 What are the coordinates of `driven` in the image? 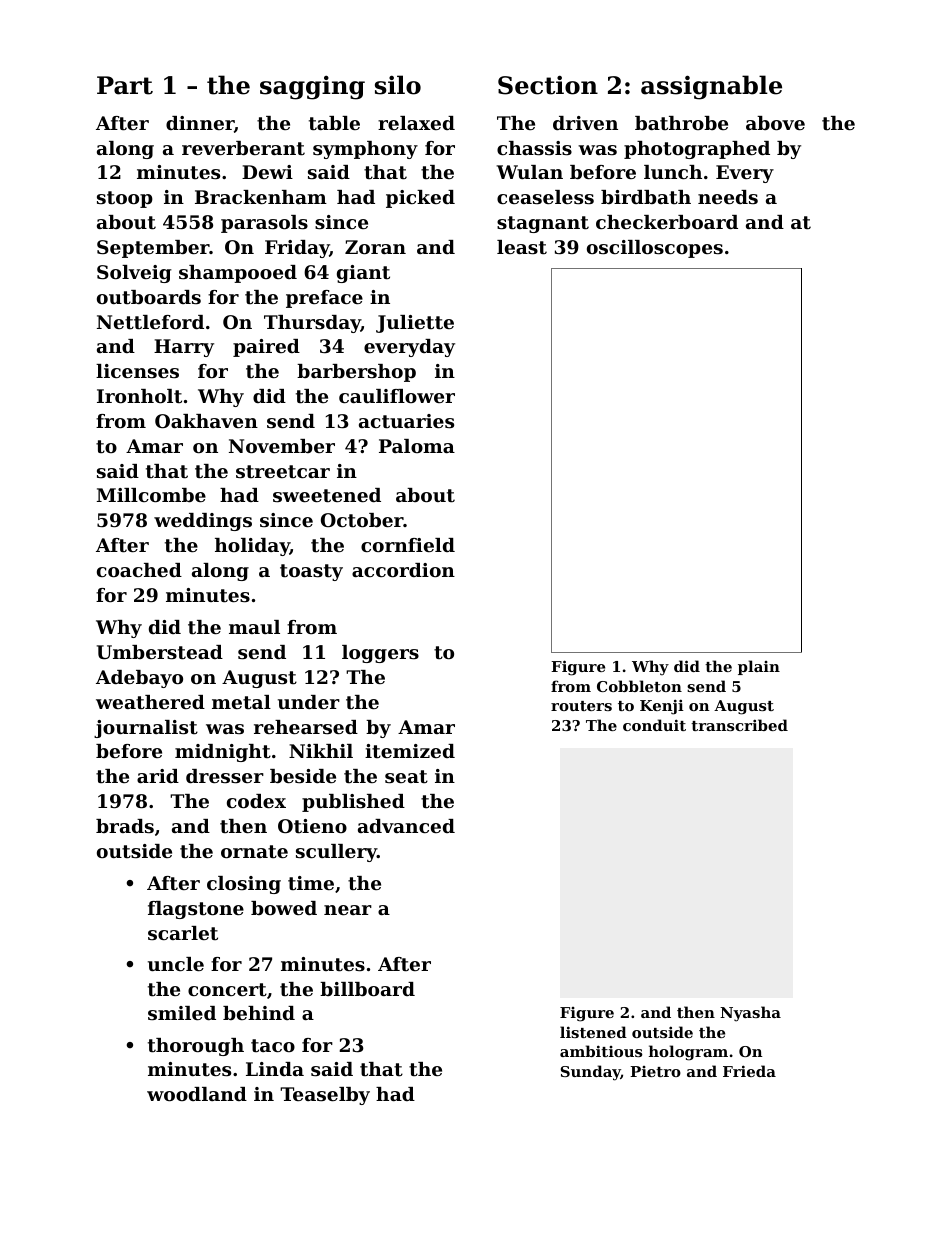 It's located at (585, 123).
